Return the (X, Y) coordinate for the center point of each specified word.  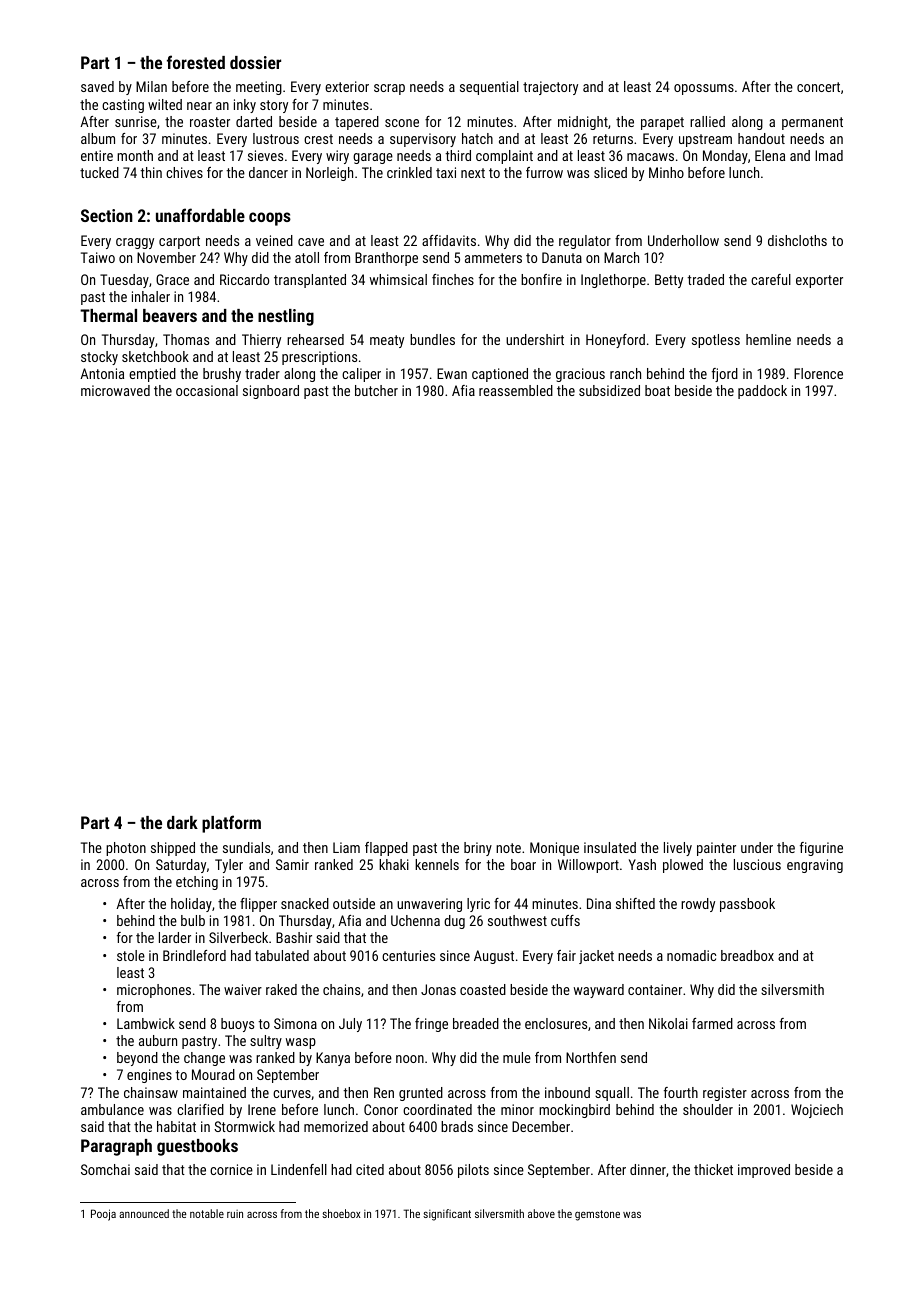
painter (716, 849)
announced (144, 1213)
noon (410, 1059)
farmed (712, 1023)
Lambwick (146, 1023)
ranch (625, 373)
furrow (544, 172)
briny (478, 849)
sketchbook (155, 356)
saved (97, 86)
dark (182, 822)
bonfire (541, 279)
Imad (829, 155)
